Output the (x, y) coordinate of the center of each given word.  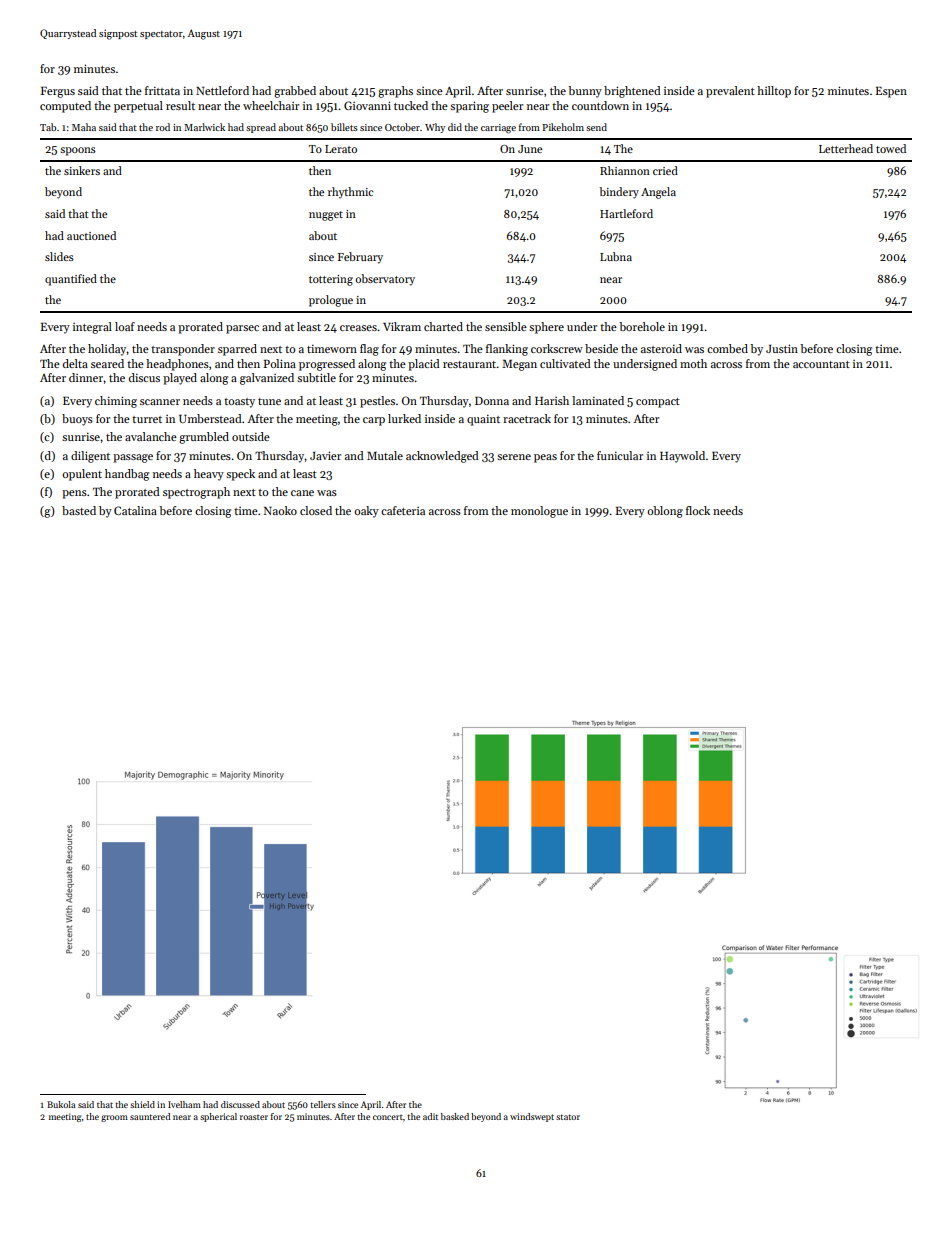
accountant (821, 364)
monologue (539, 512)
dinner (86, 377)
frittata (162, 90)
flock (698, 510)
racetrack (527, 418)
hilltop (774, 92)
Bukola (61, 1104)
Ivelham (184, 1104)
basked (455, 1116)
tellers (323, 1104)
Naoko (280, 510)
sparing (469, 107)
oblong (665, 512)
